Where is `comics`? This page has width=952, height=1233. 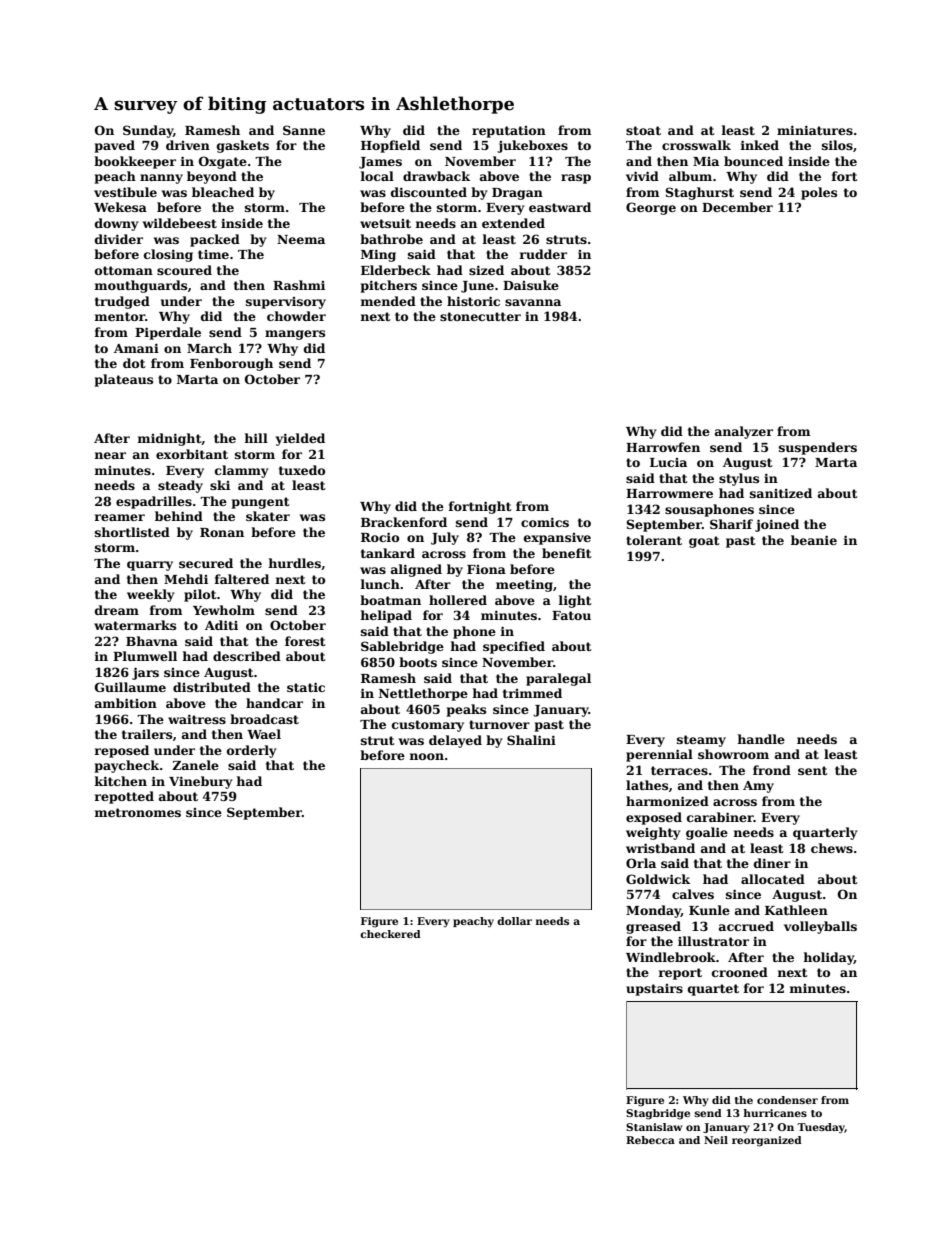
comics is located at coordinates (545, 522).
